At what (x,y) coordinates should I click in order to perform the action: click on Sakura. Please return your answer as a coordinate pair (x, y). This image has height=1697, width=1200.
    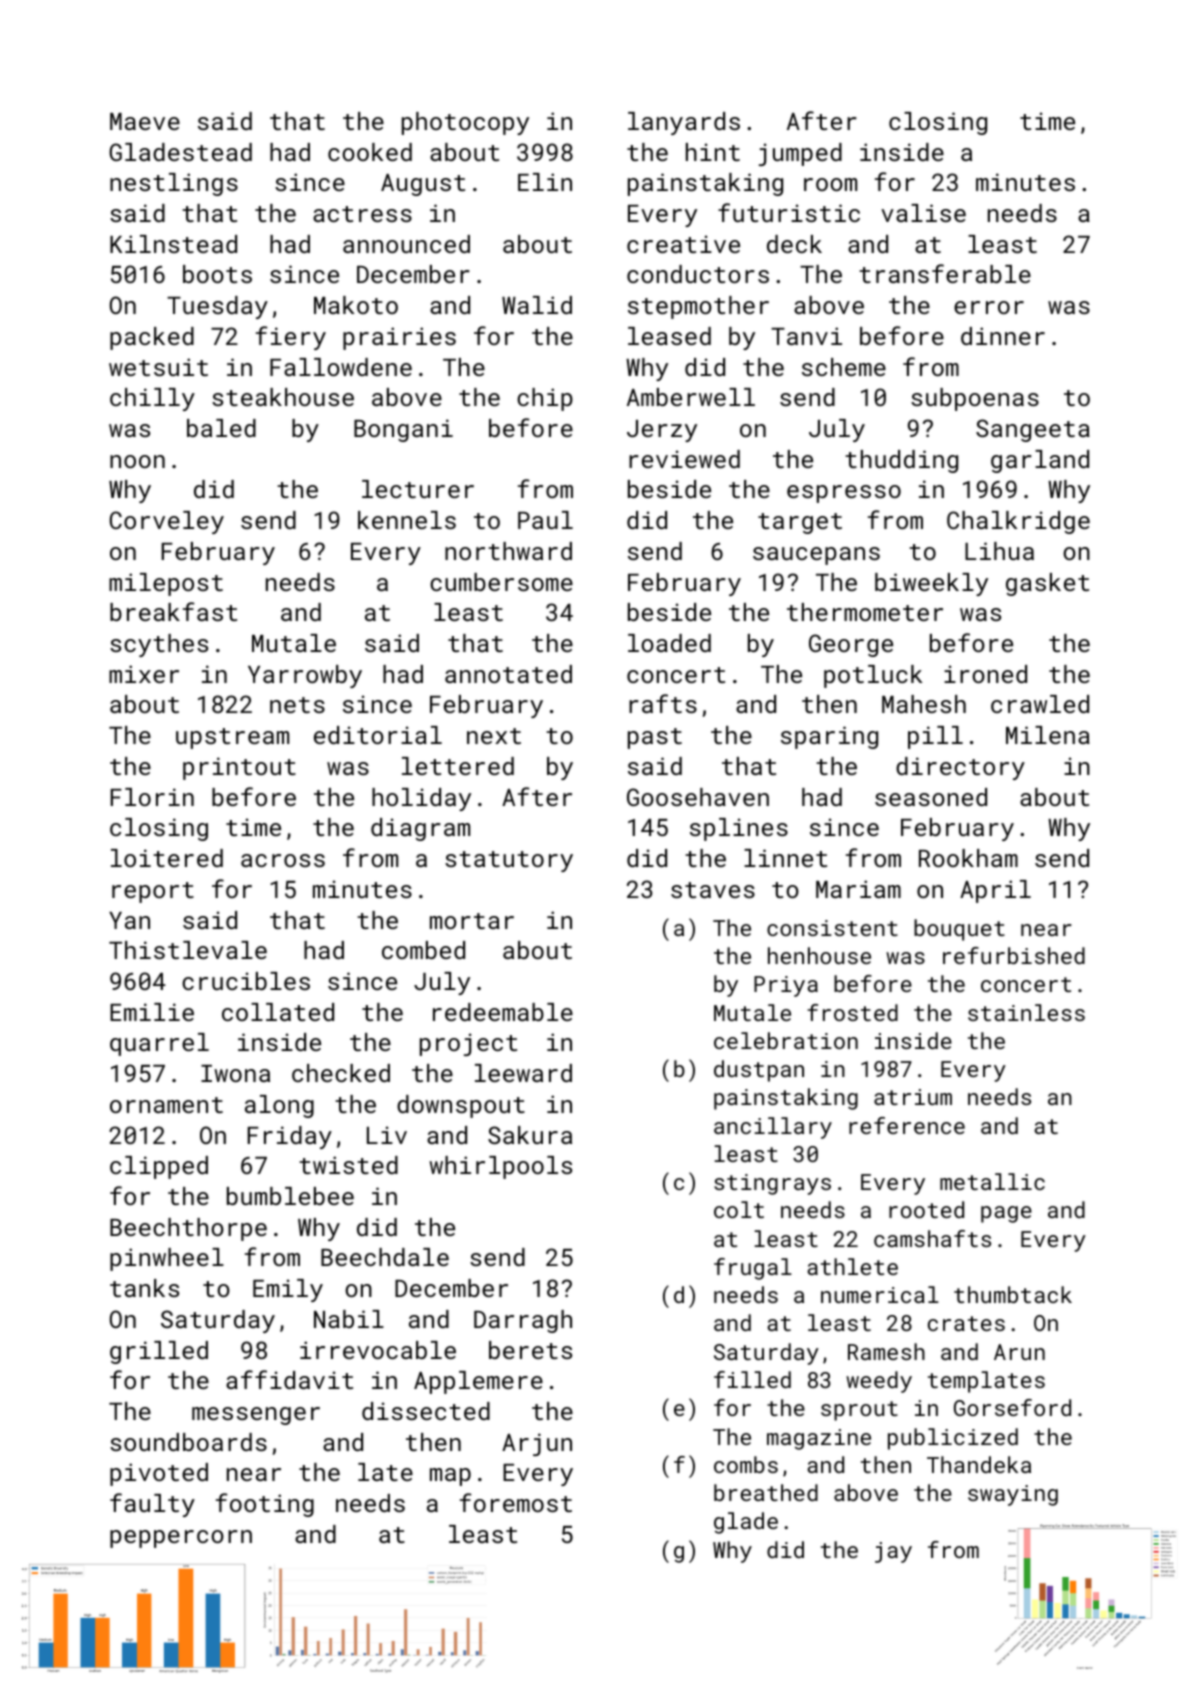
    Looking at the image, I should click on (530, 1135).
